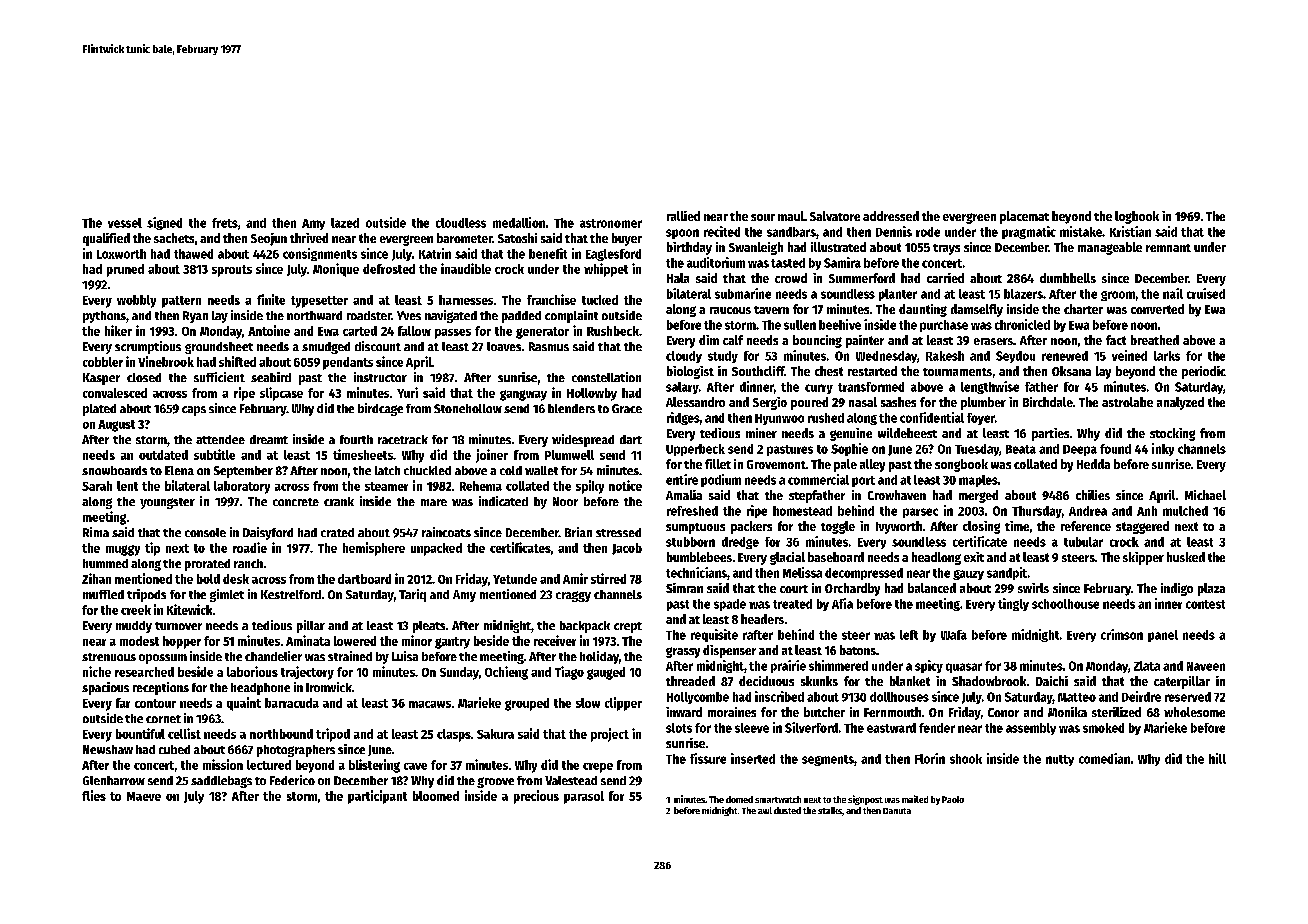  Describe the element at coordinates (573, 596) in the screenshot. I see `craggy` at that location.
